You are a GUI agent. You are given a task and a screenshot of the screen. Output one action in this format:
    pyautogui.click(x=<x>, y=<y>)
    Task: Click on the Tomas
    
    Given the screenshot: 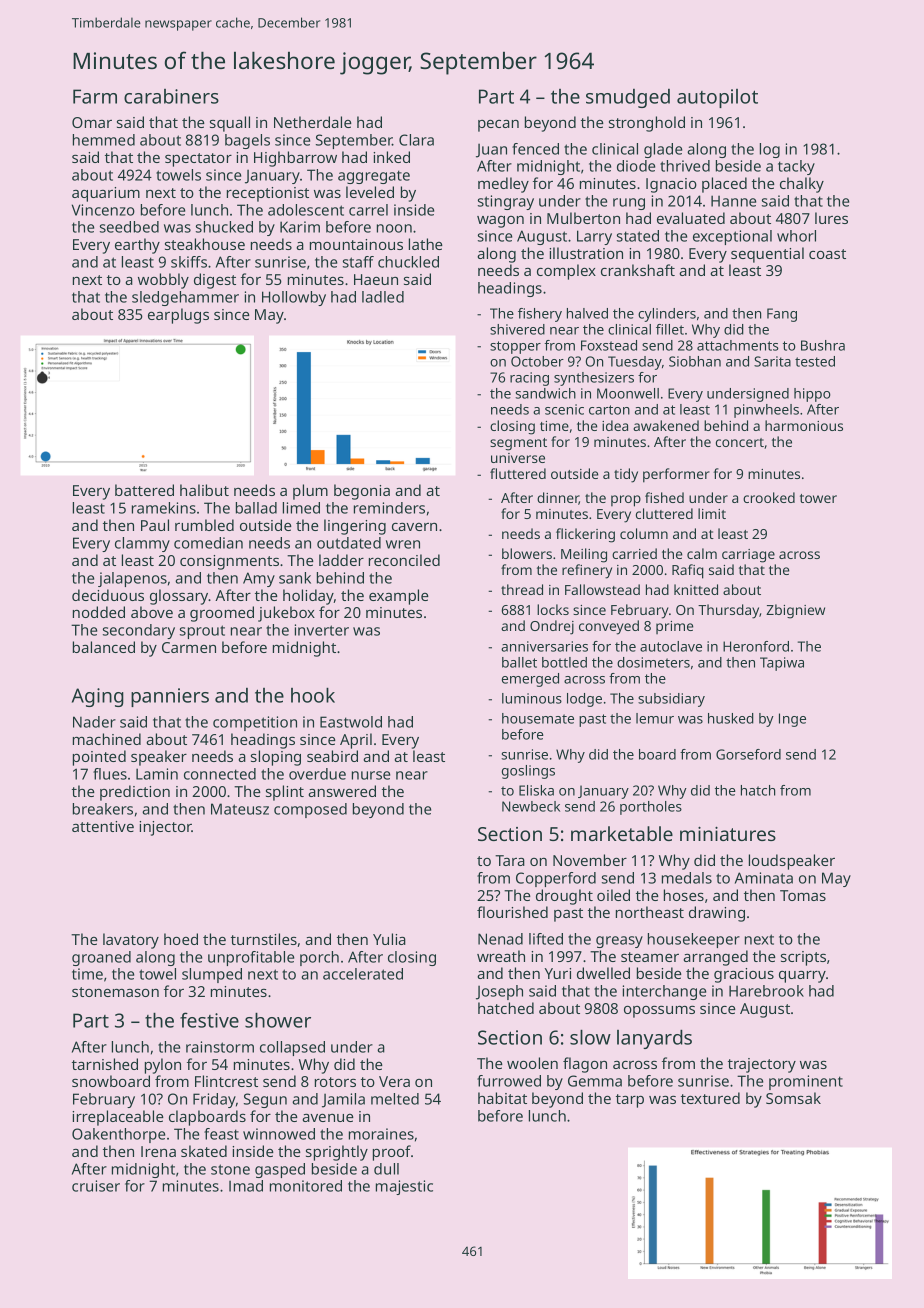 What is the action you would take?
    pyautogui.click(x=803, y=895)
